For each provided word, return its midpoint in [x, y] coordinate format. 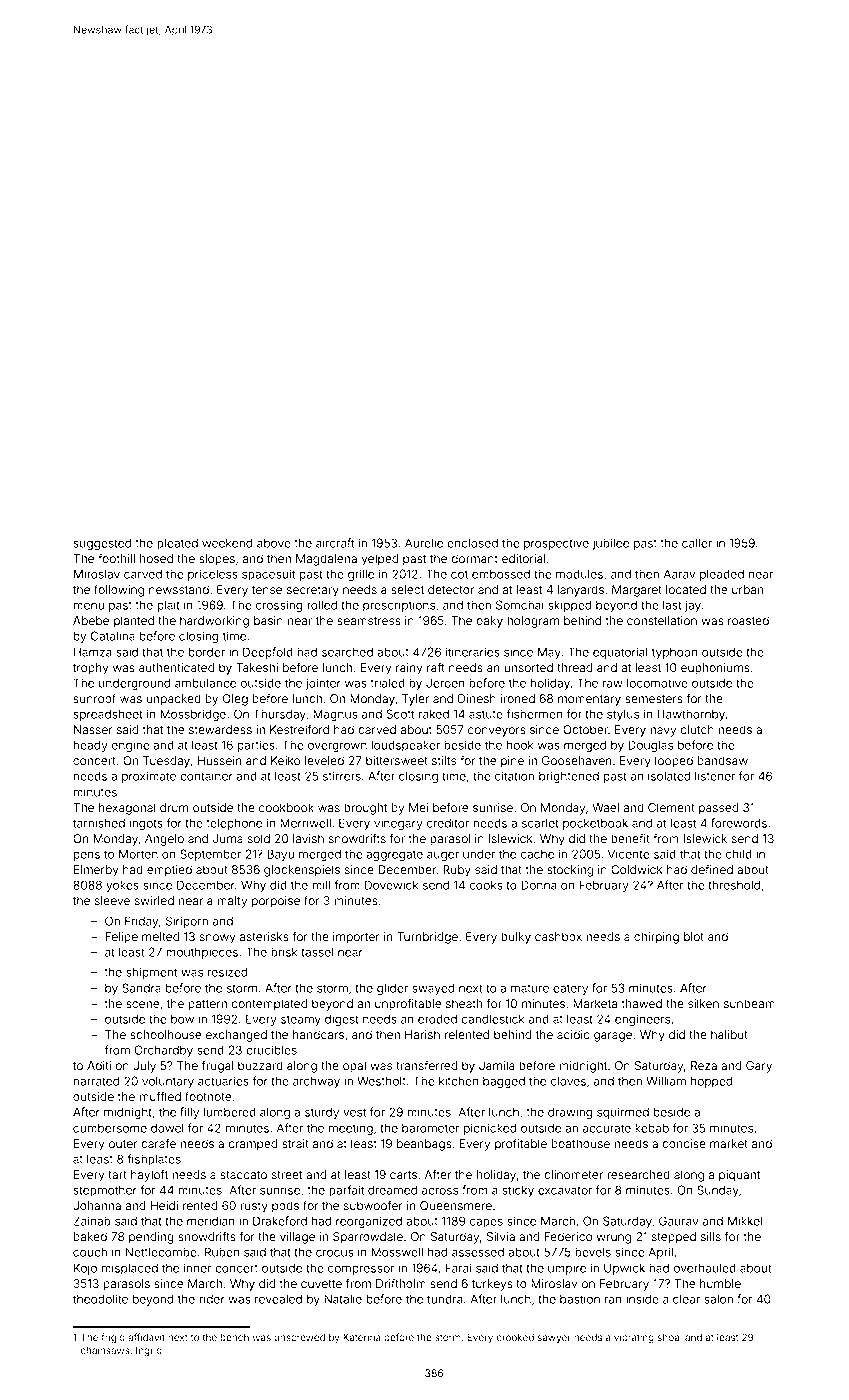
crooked [515, 1337]
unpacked [173, 700]
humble [720, 1283]
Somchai [520, 605]
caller [697, 543]
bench [234, 1337]
